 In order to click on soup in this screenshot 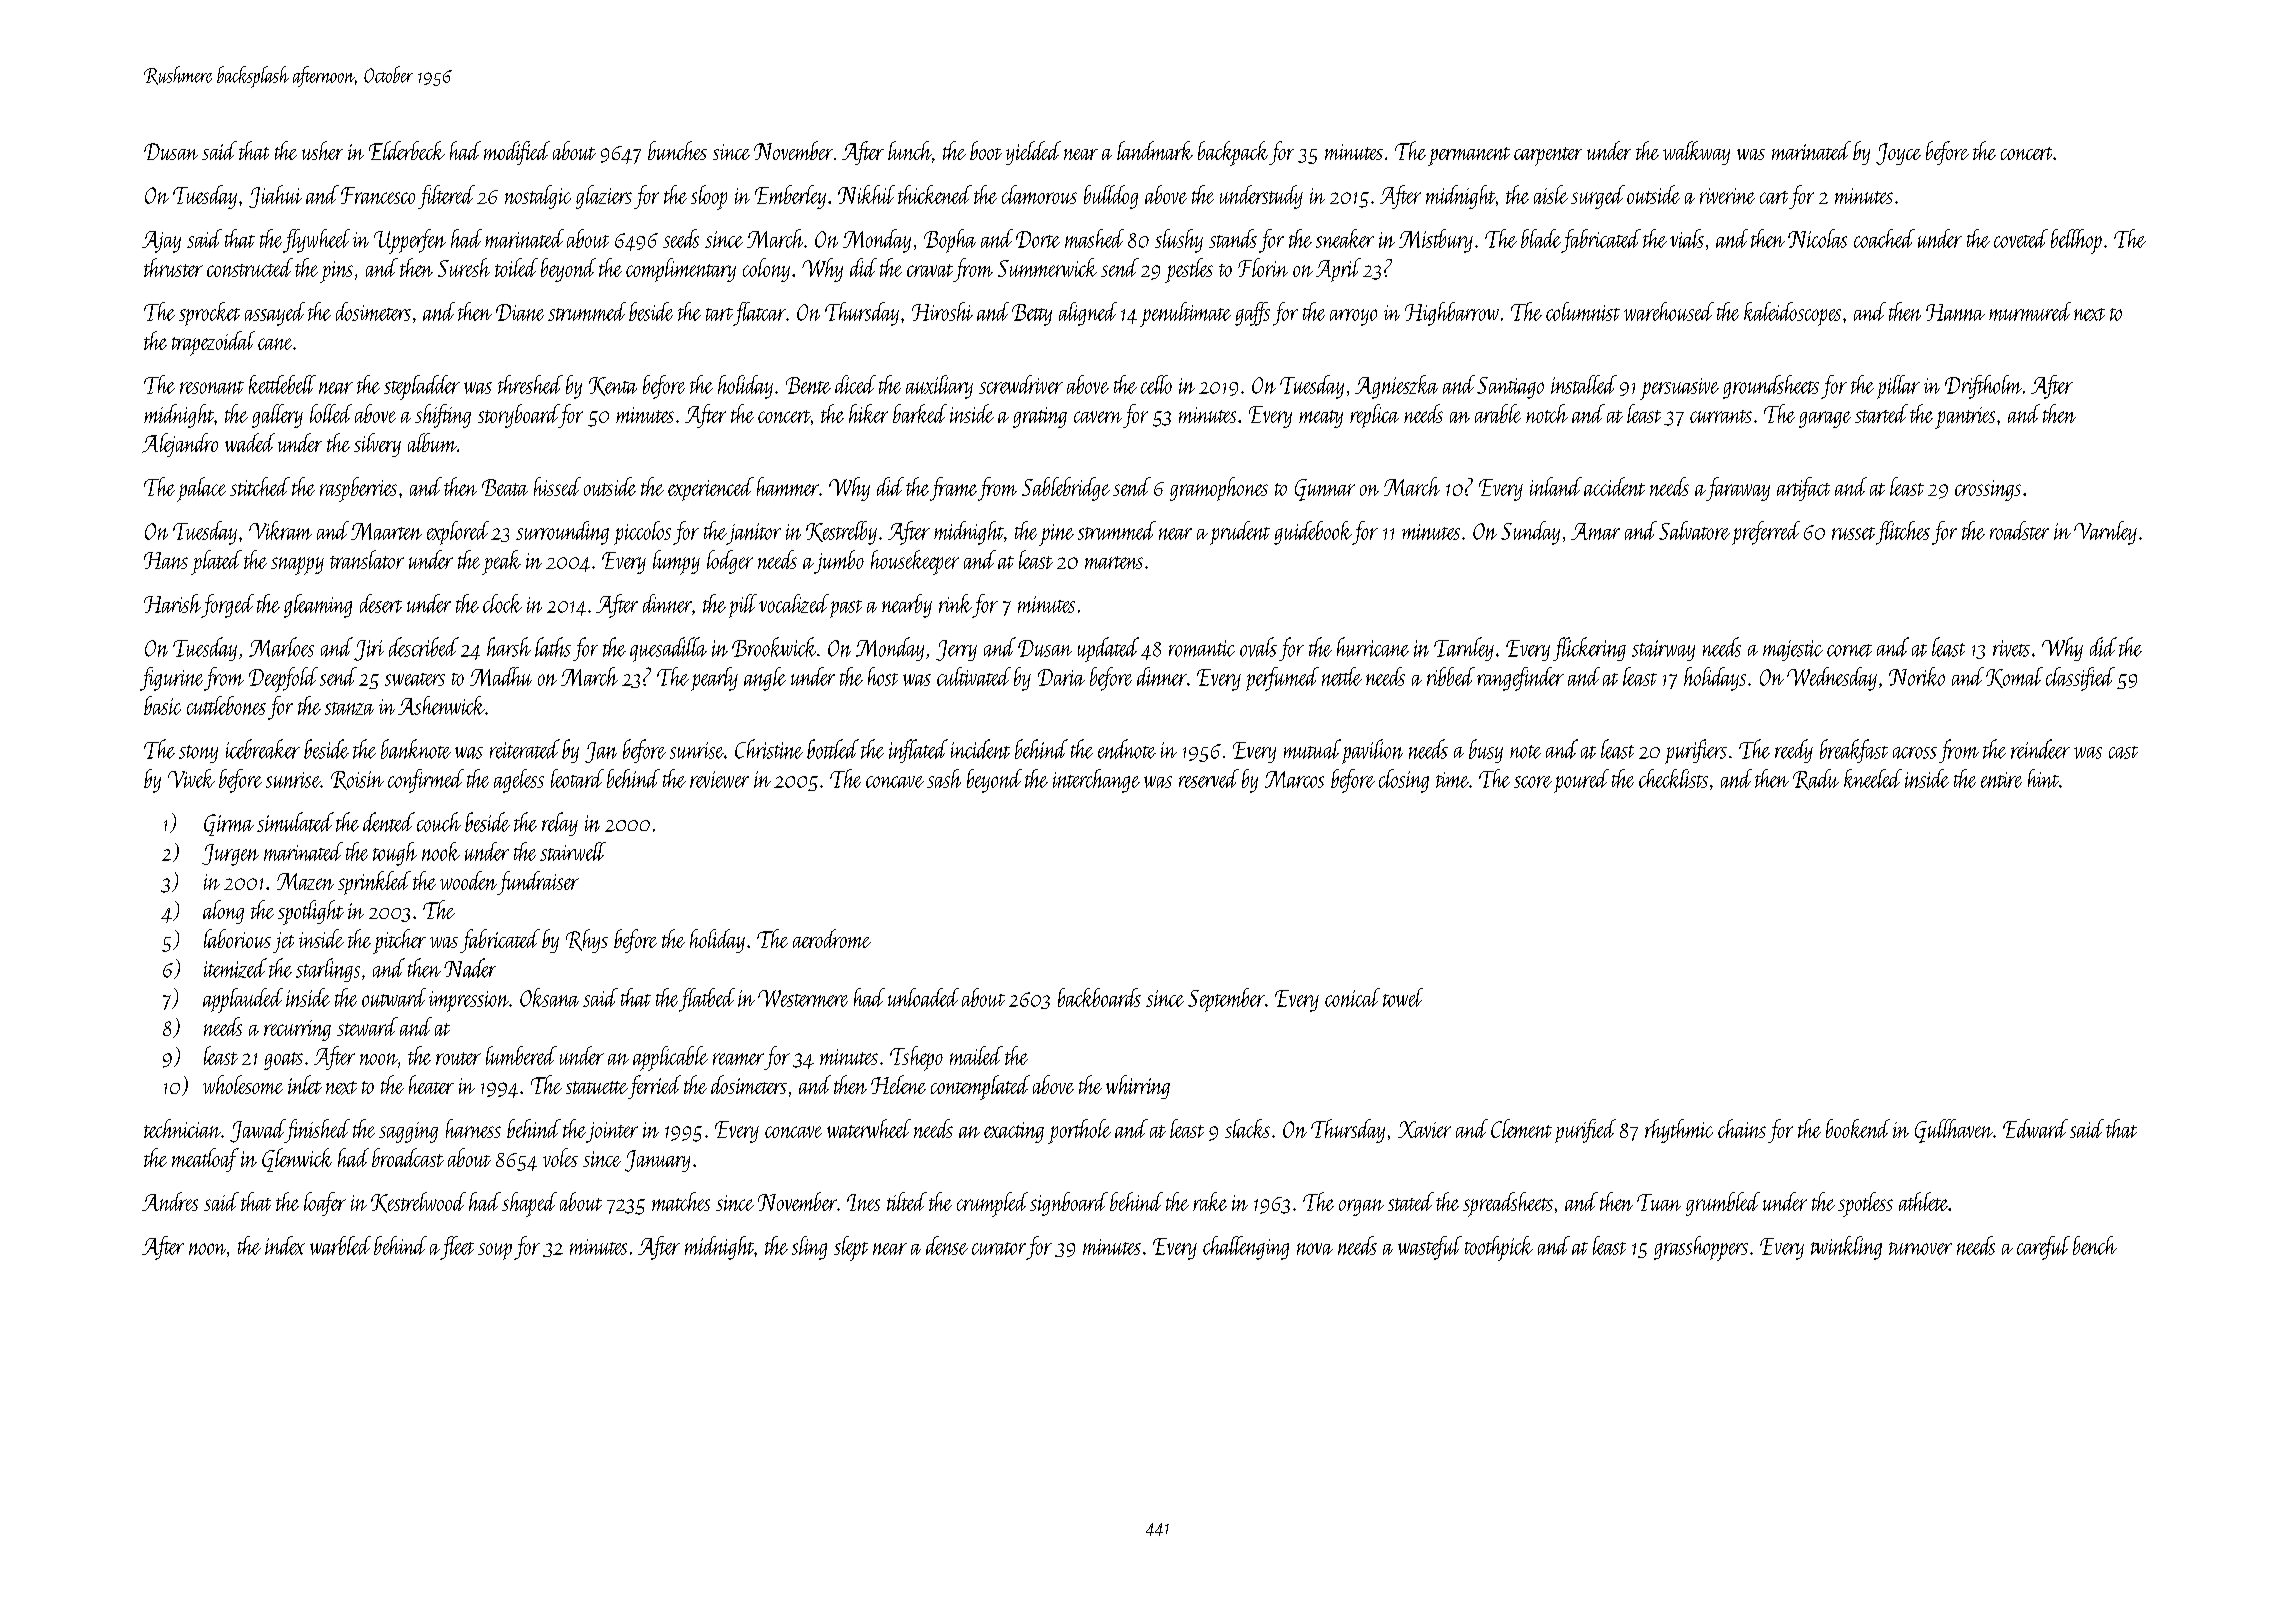, I will do `click(495, 1251)`.
